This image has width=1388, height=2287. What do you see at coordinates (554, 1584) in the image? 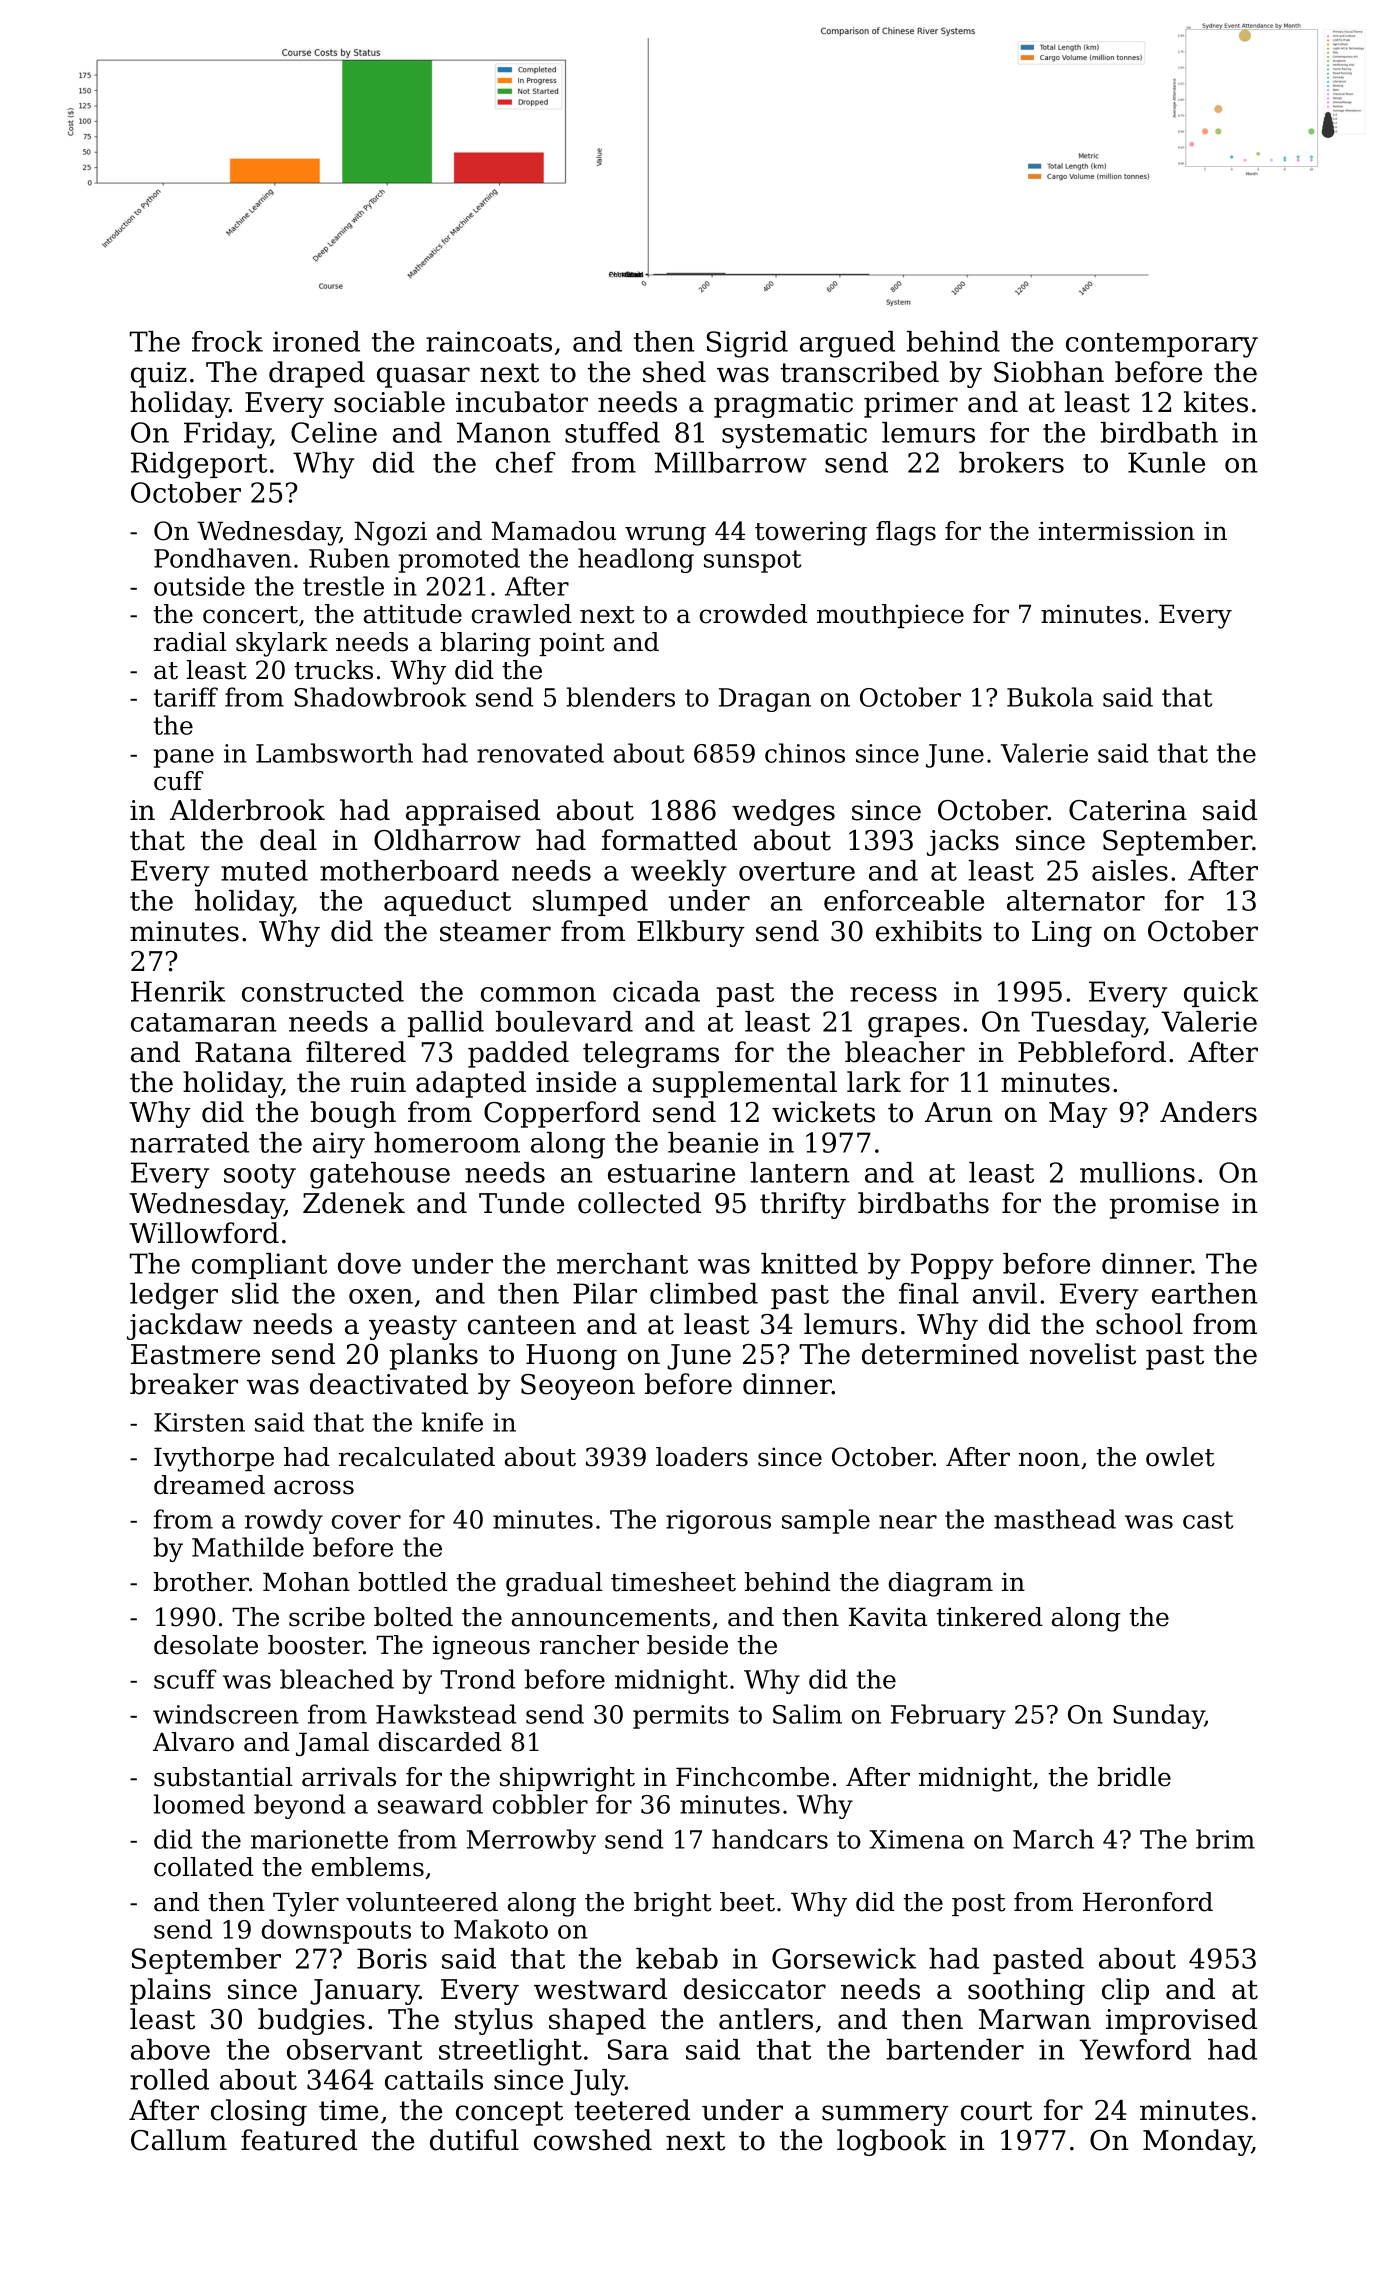
I see `gradual` at bounding box center [554, 1584].
